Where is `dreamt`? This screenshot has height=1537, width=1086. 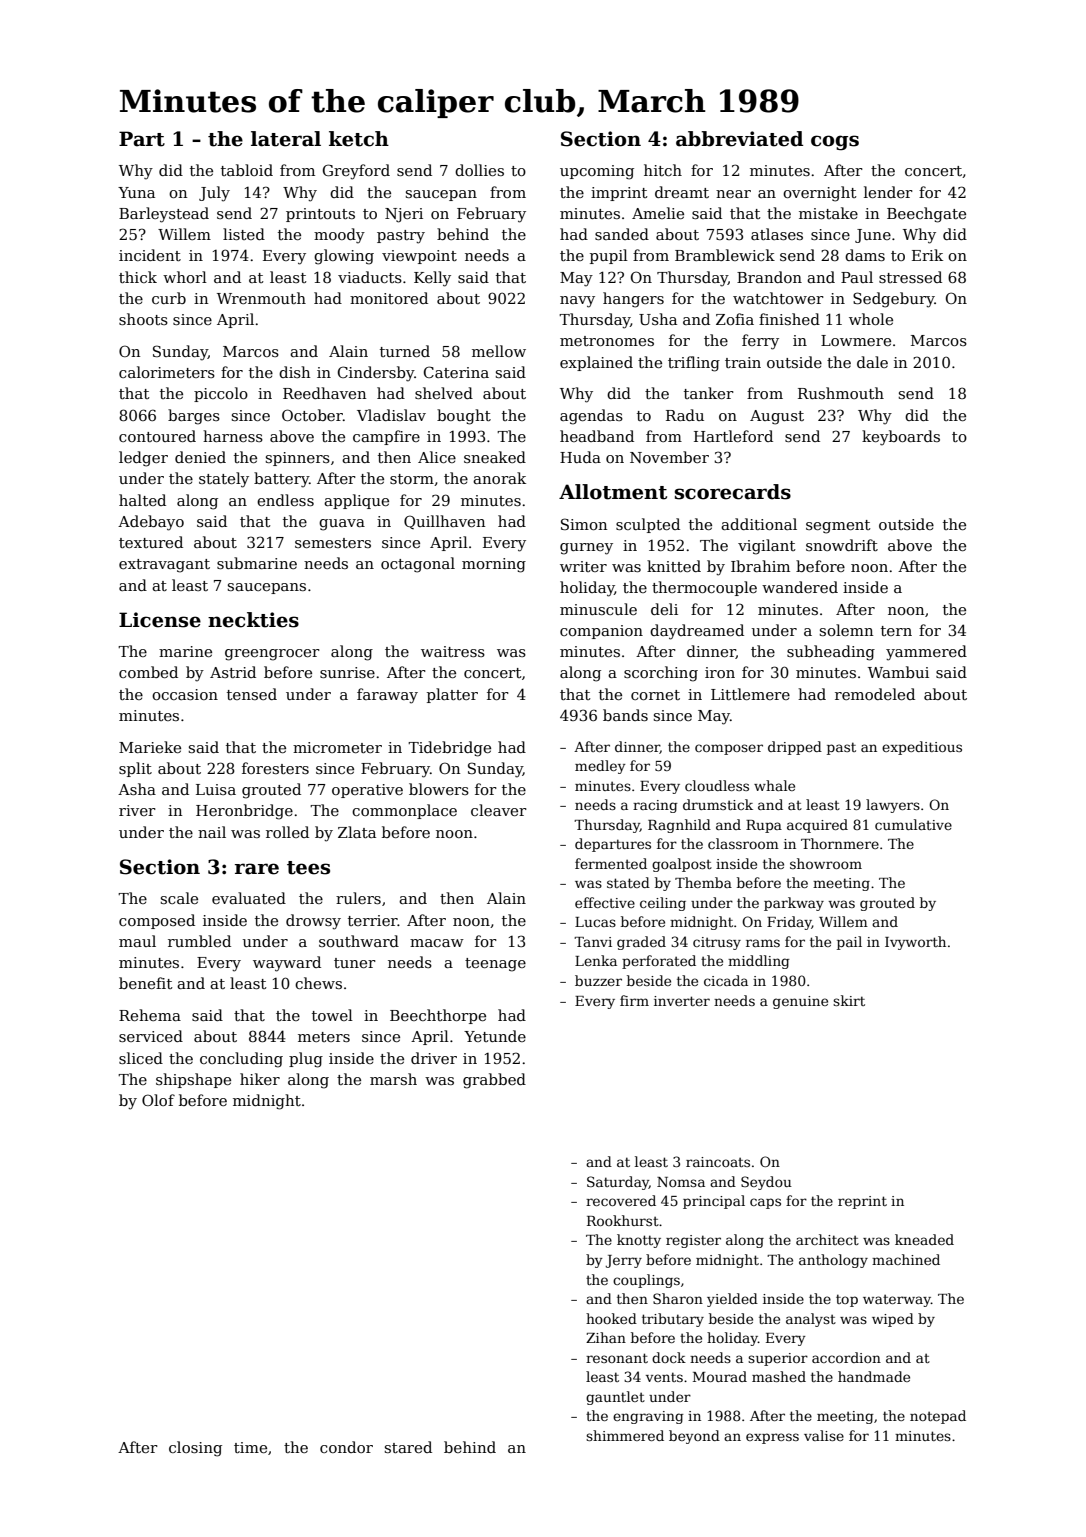
dreamt is located at coordinates (682, 192).
